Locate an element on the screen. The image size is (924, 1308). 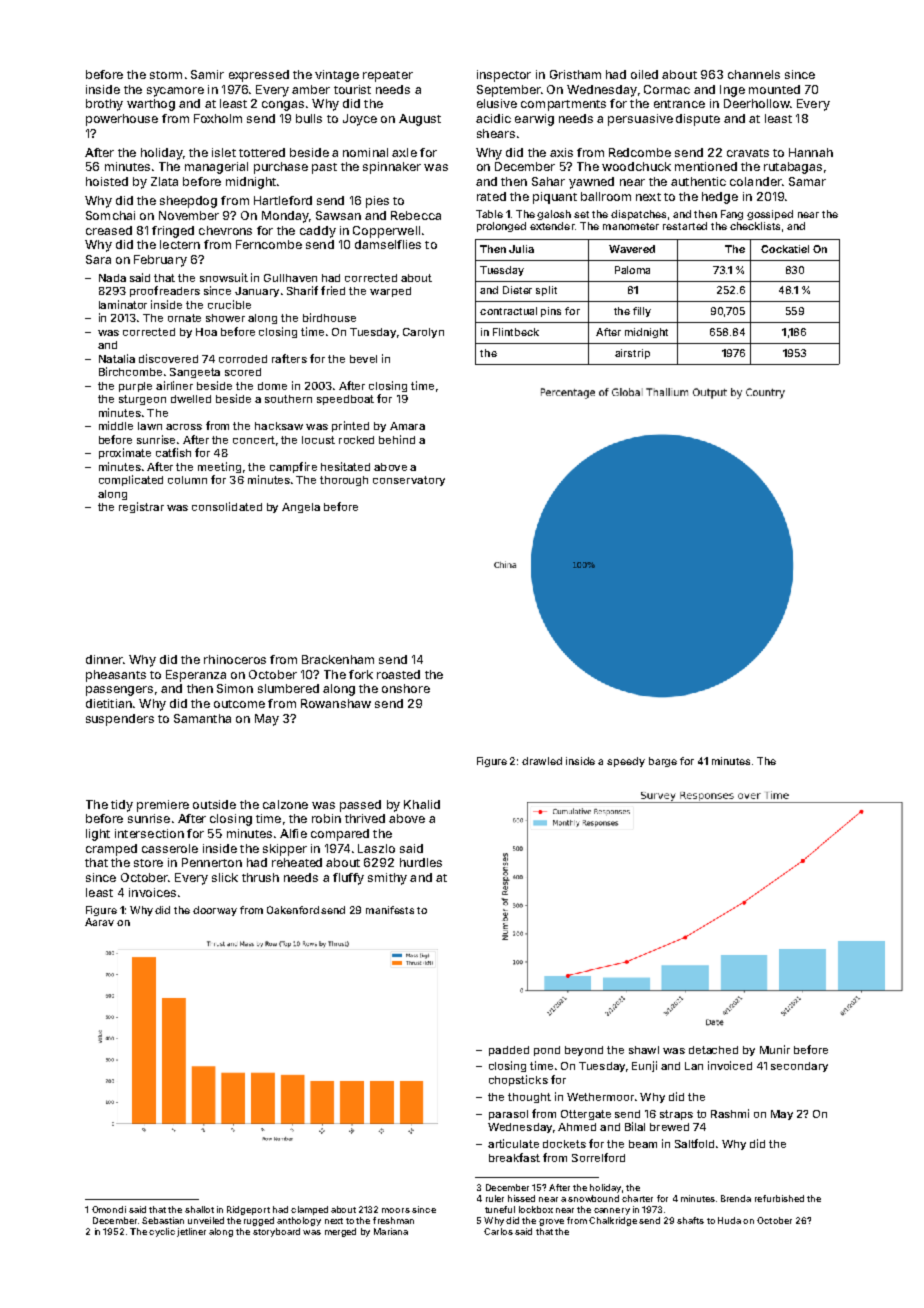
mounted is located at coordinates (774, 89).
